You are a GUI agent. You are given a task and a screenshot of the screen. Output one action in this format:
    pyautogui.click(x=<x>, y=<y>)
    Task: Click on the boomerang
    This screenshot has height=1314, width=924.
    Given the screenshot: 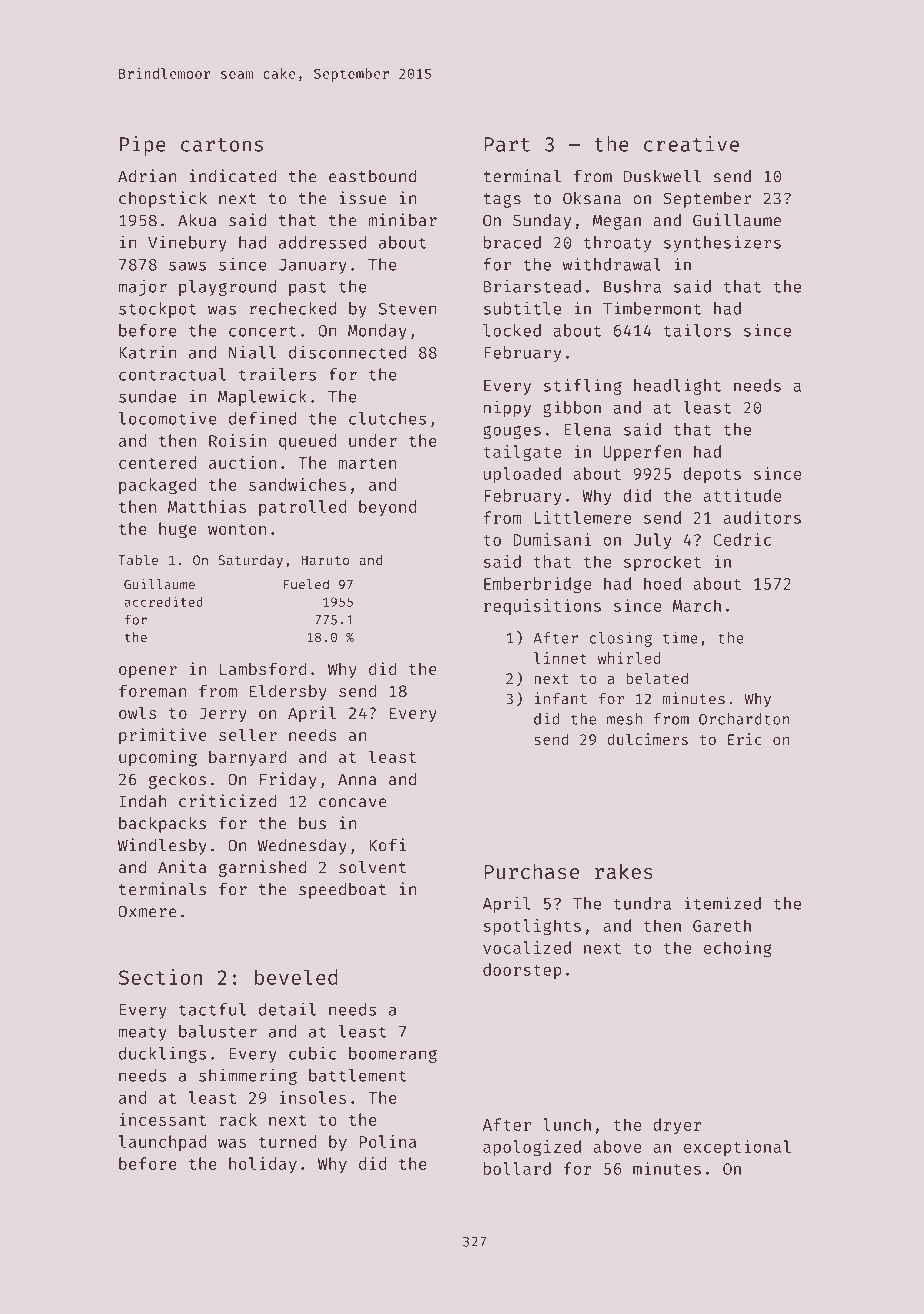 What is the action you would take?
    pyautogui.click(x=393, y=1055)
